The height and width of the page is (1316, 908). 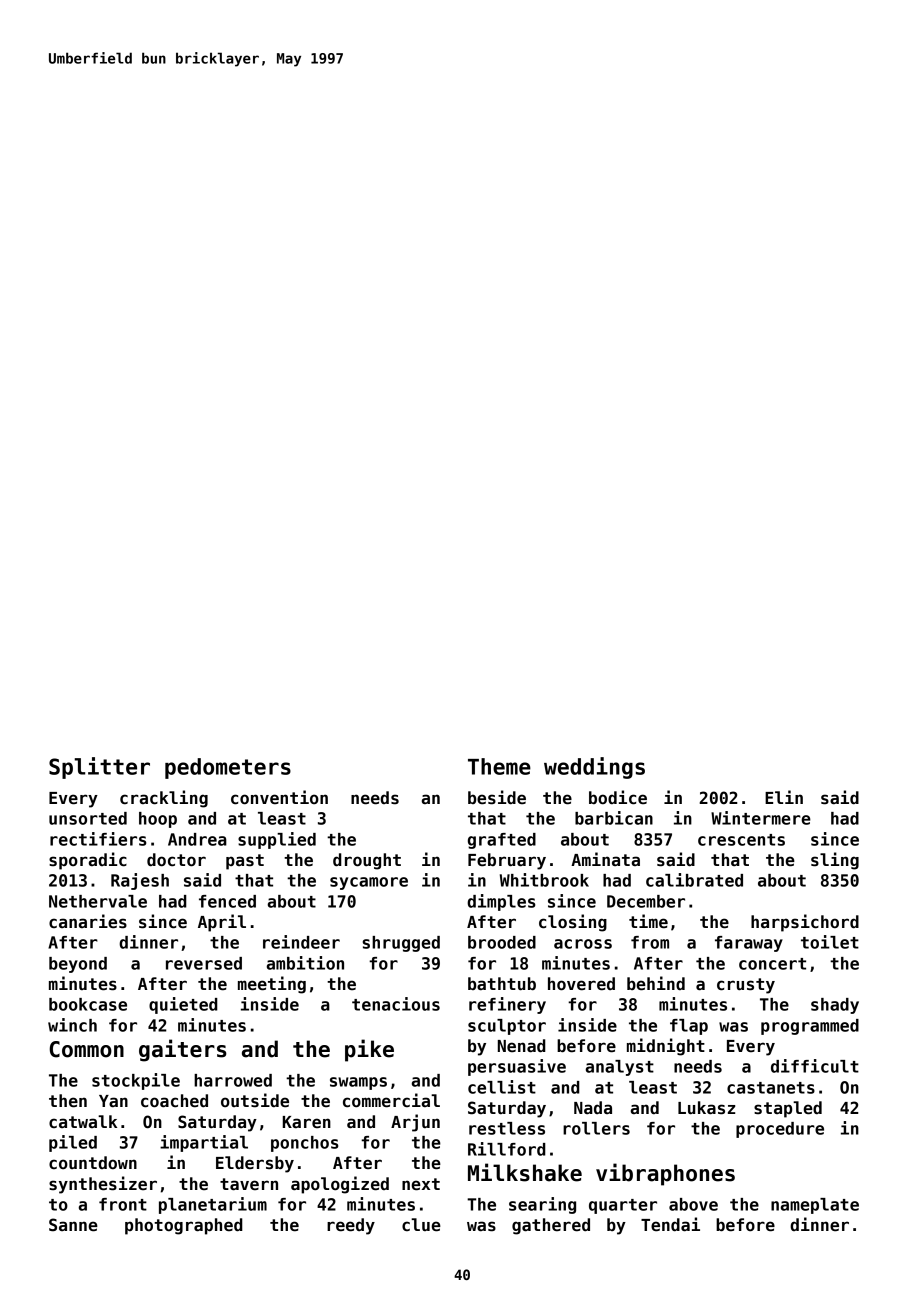 What do you see at coordinates (421, 1225) in the page?
I see `clue` at bounding box center [421, 1225].
